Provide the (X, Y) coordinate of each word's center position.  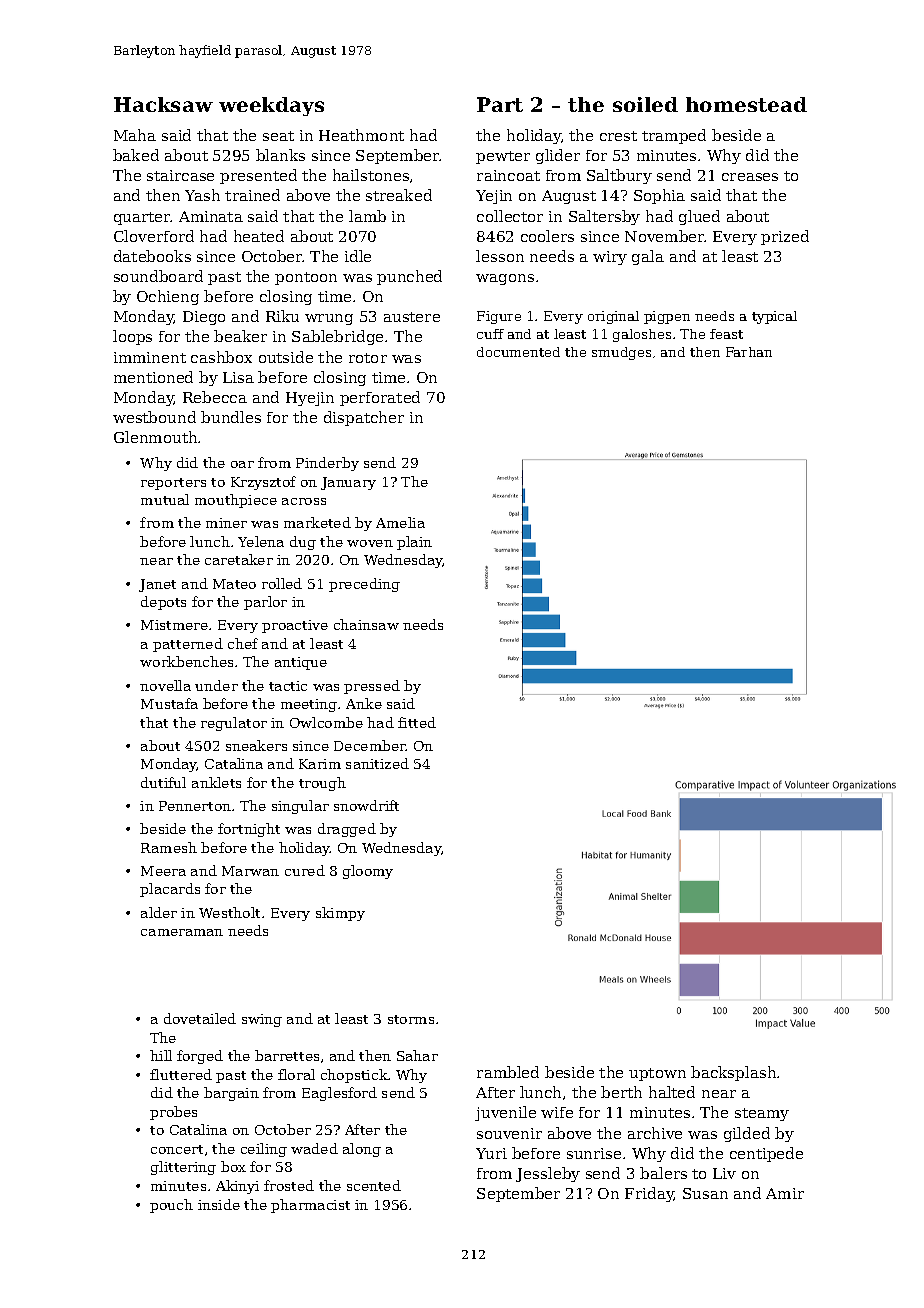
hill (161, 1055)
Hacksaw (163, 104)
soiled (645, 104)
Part (500, 104)
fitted (417, 722)
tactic (288, 686)
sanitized (377, 763)
